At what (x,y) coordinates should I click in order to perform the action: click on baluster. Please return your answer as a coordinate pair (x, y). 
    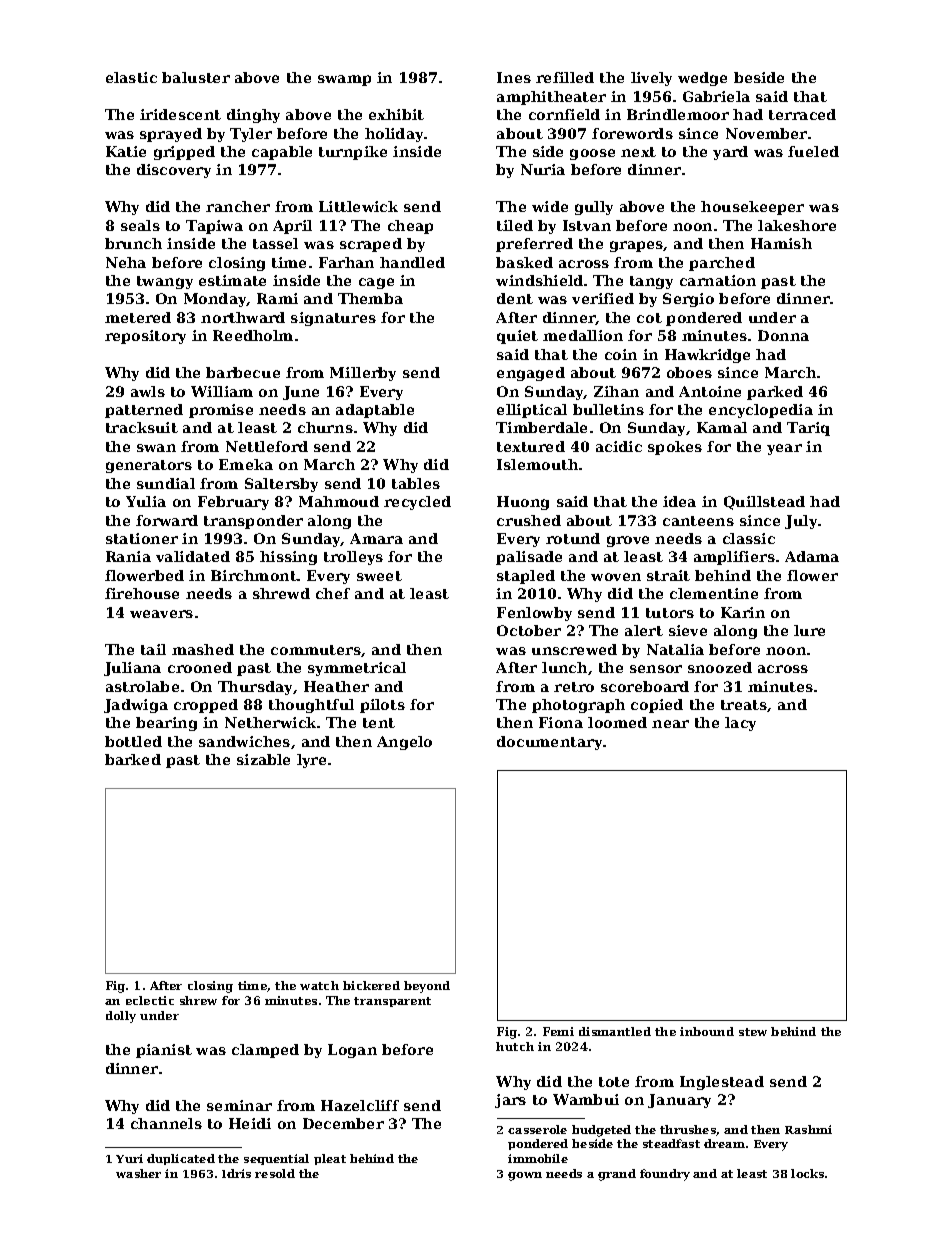
    Looking at the image, I should click on (196, 77).
